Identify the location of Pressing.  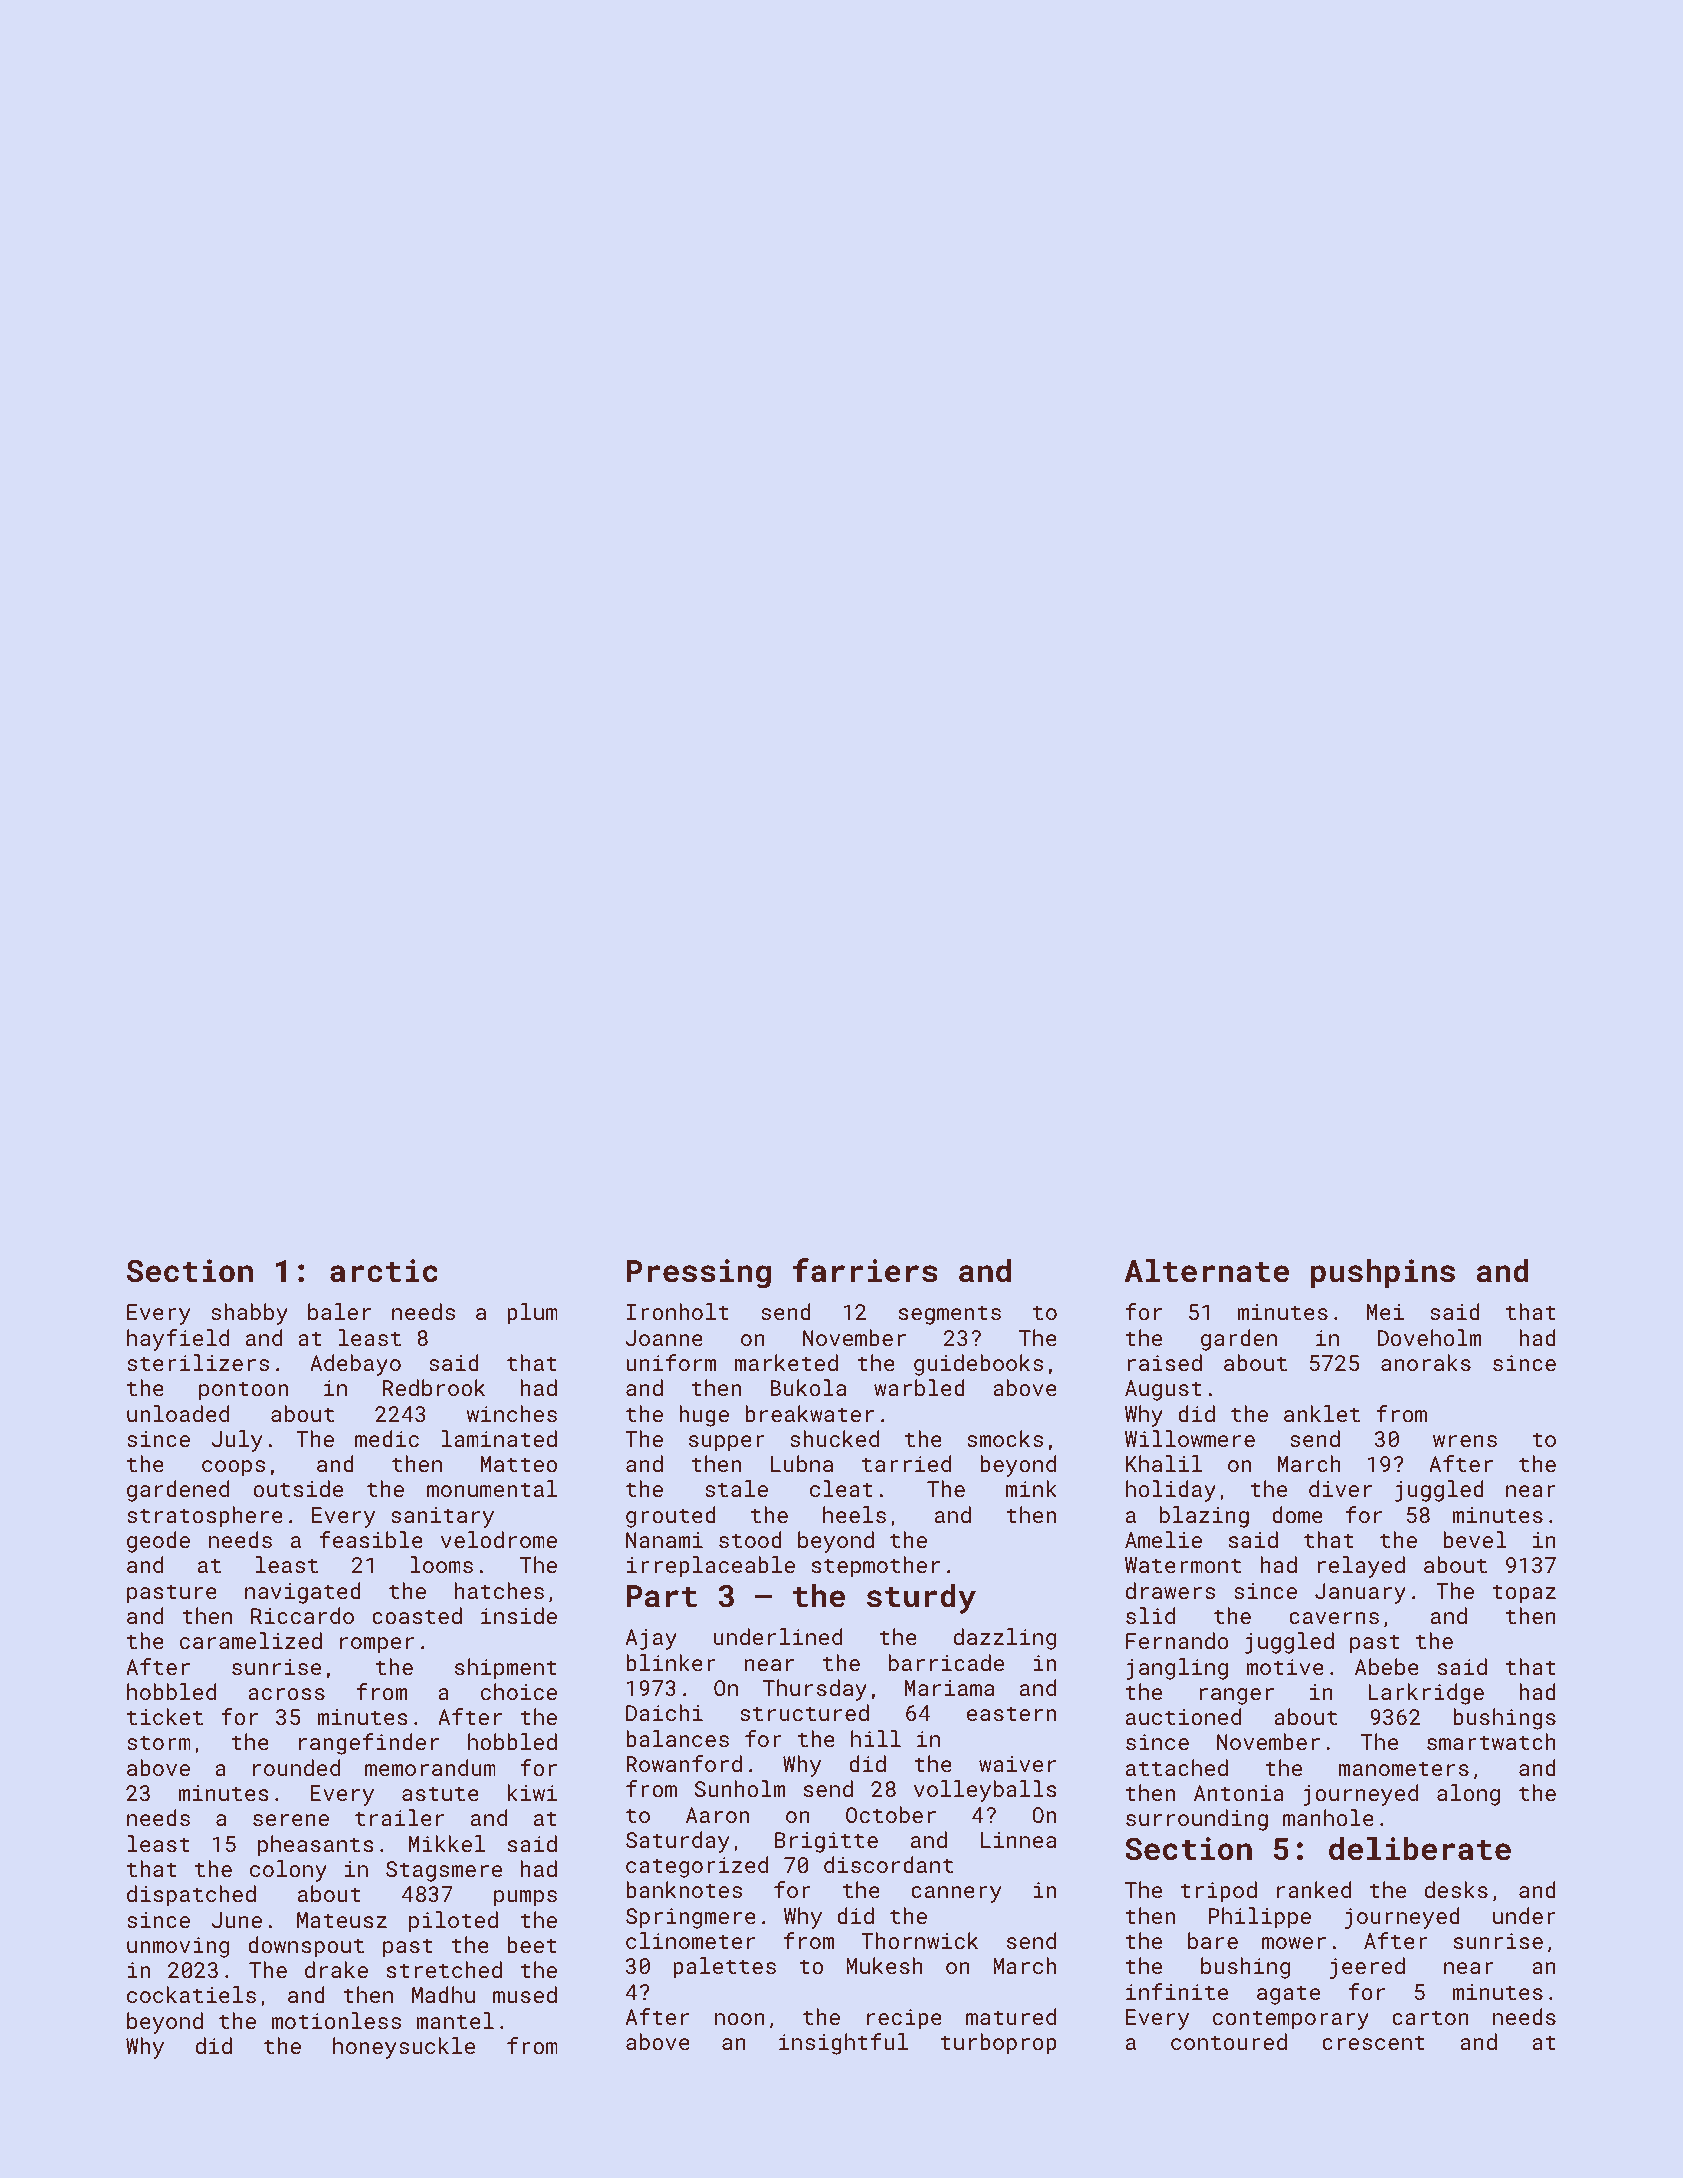
(699, 1274).
